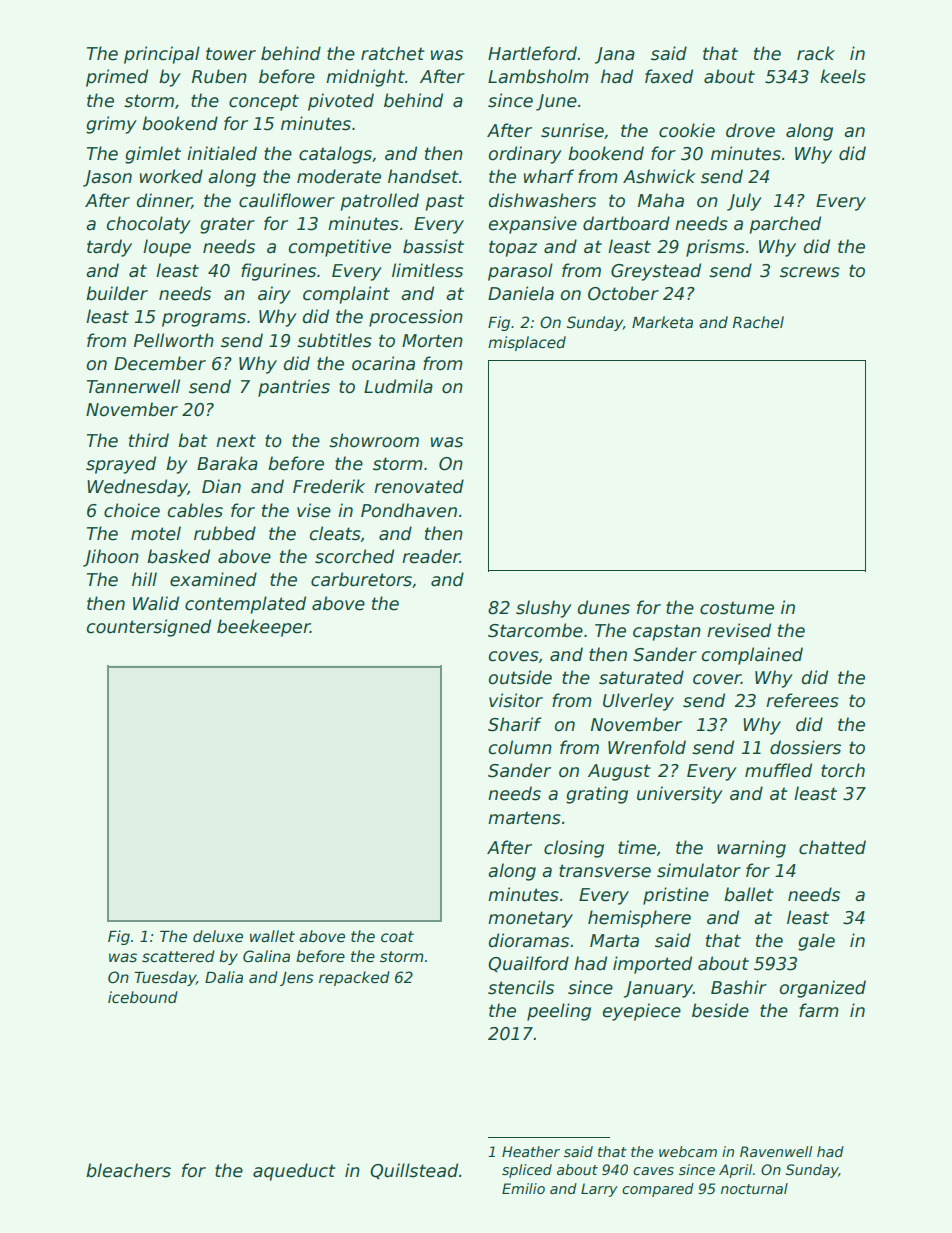 The height and width of the screenshot is (1233, 952). I want to click on Sharif, so click(515, 724).
